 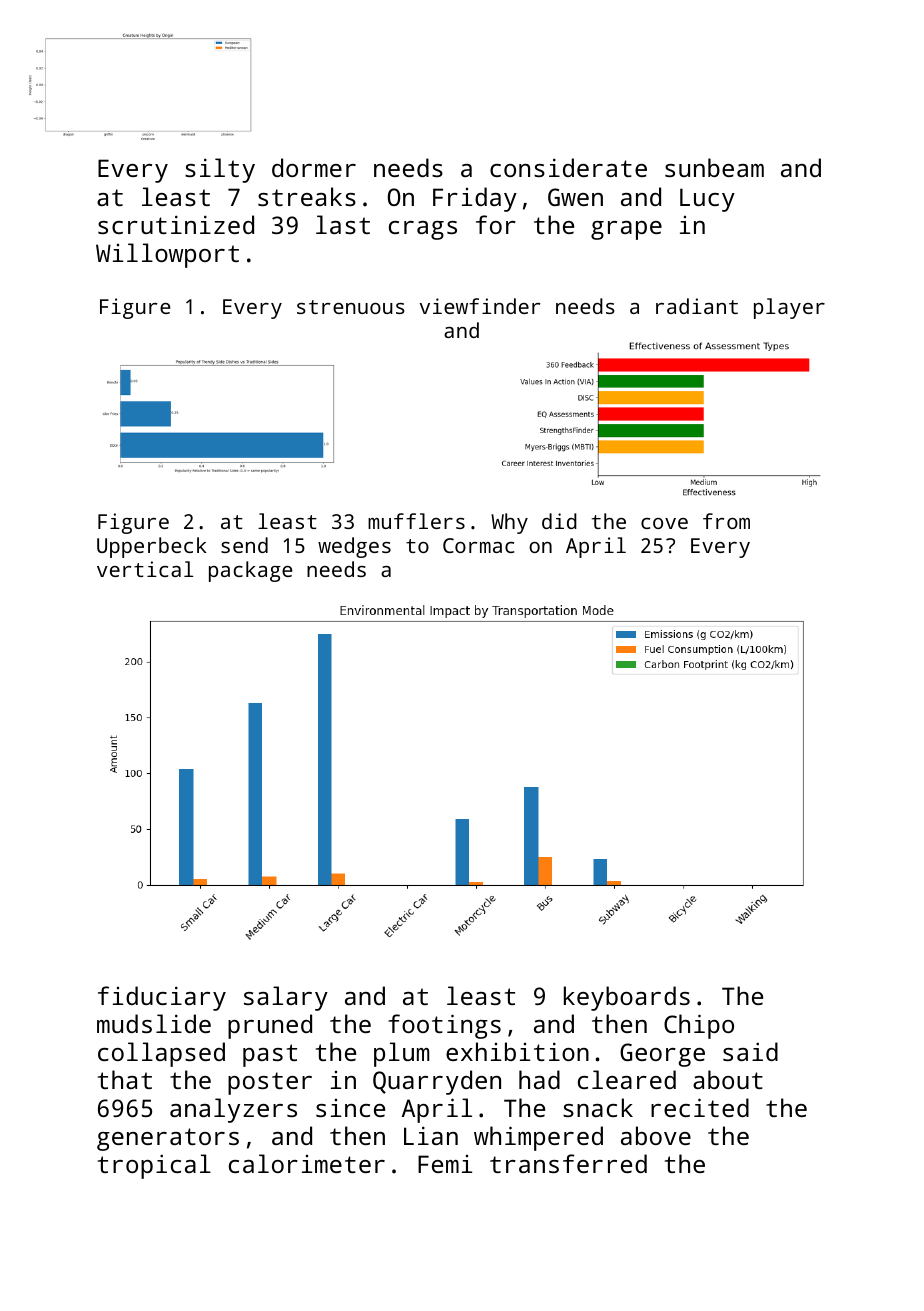 I want to click on strenuous, so click(x=350, y=307).
